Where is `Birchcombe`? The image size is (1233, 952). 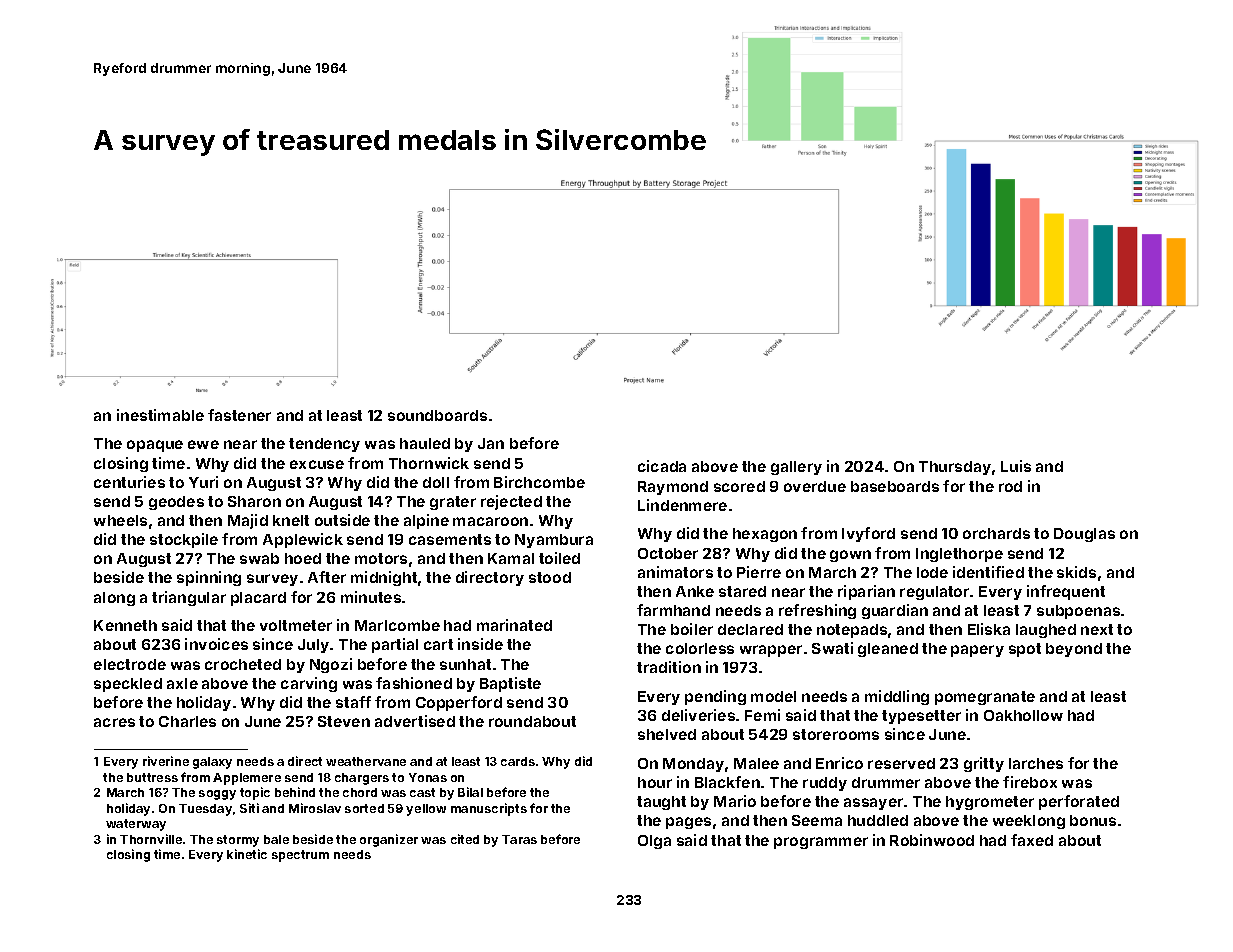
Birchcombe is located at coordinates (539, 482).
